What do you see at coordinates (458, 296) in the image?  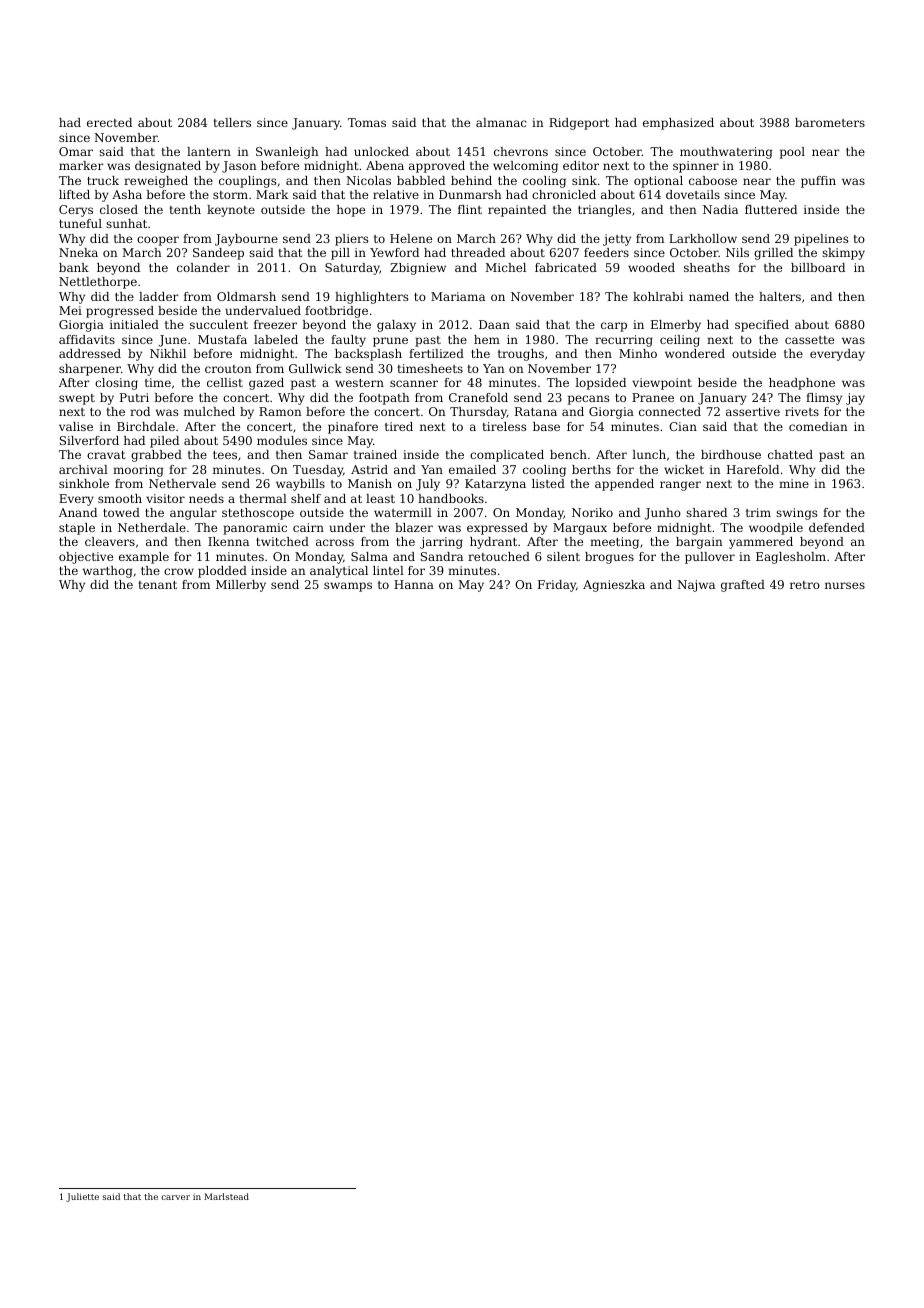 I see `Mariama` at bounding box center [458, 296].
